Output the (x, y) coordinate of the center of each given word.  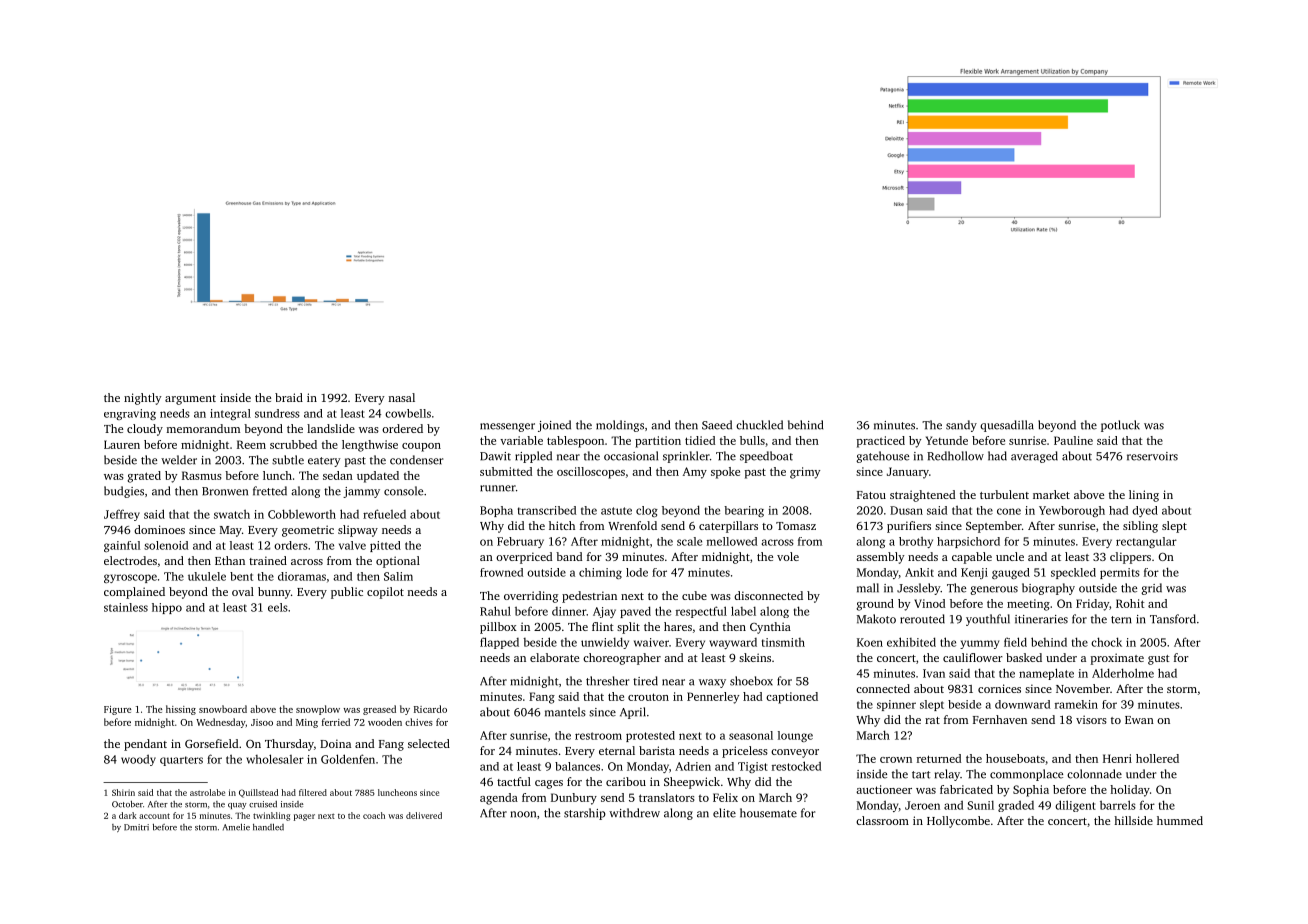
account (154, 816)
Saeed (717, 425)
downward (1022, 704)
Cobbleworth (302, 514)
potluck (1120, 426)
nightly (143, 399)
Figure (117, 710)
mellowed (732, 541)
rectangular (1146, 542)
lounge (795, 736)
